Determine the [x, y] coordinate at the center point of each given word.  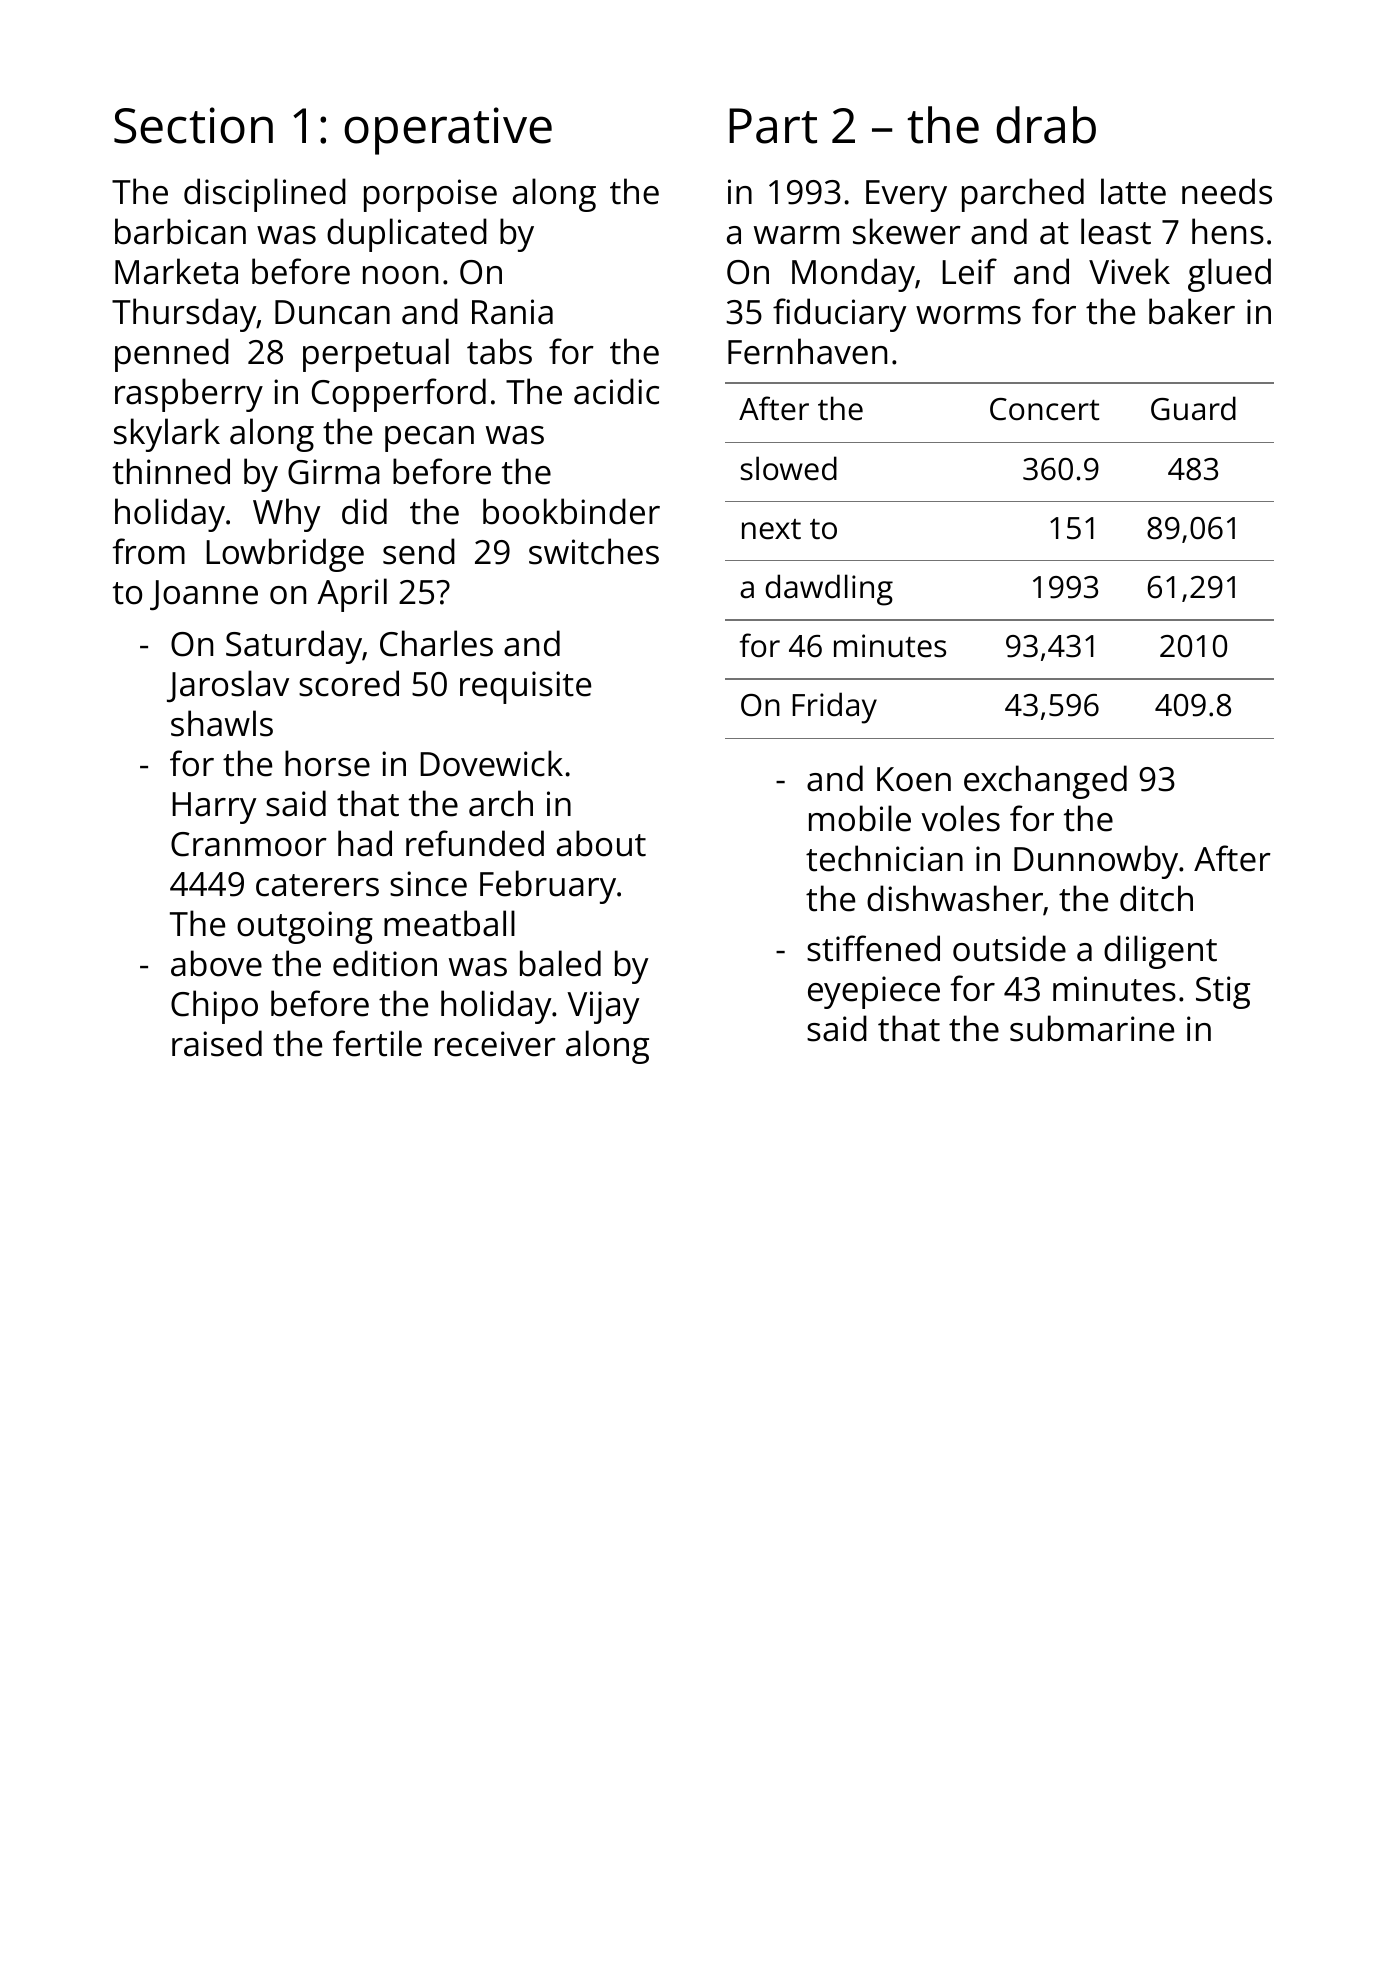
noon [400, 275]
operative [448, 131]
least [1116, 231]
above [216, 963]
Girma [334, 472]
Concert [1044, 409]
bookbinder [571, 511]
